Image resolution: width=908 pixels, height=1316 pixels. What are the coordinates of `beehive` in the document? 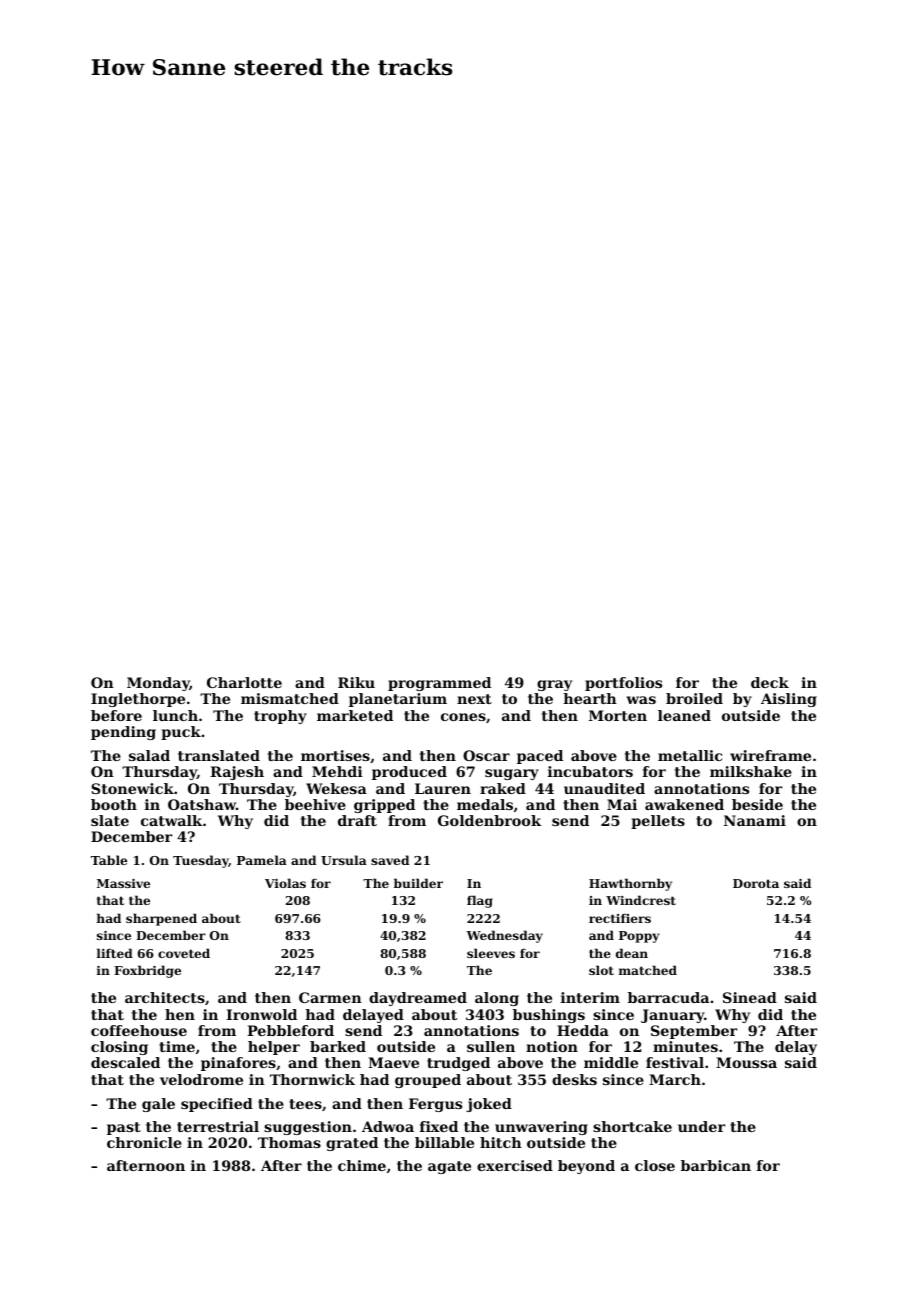 It's located at (315, 804).
